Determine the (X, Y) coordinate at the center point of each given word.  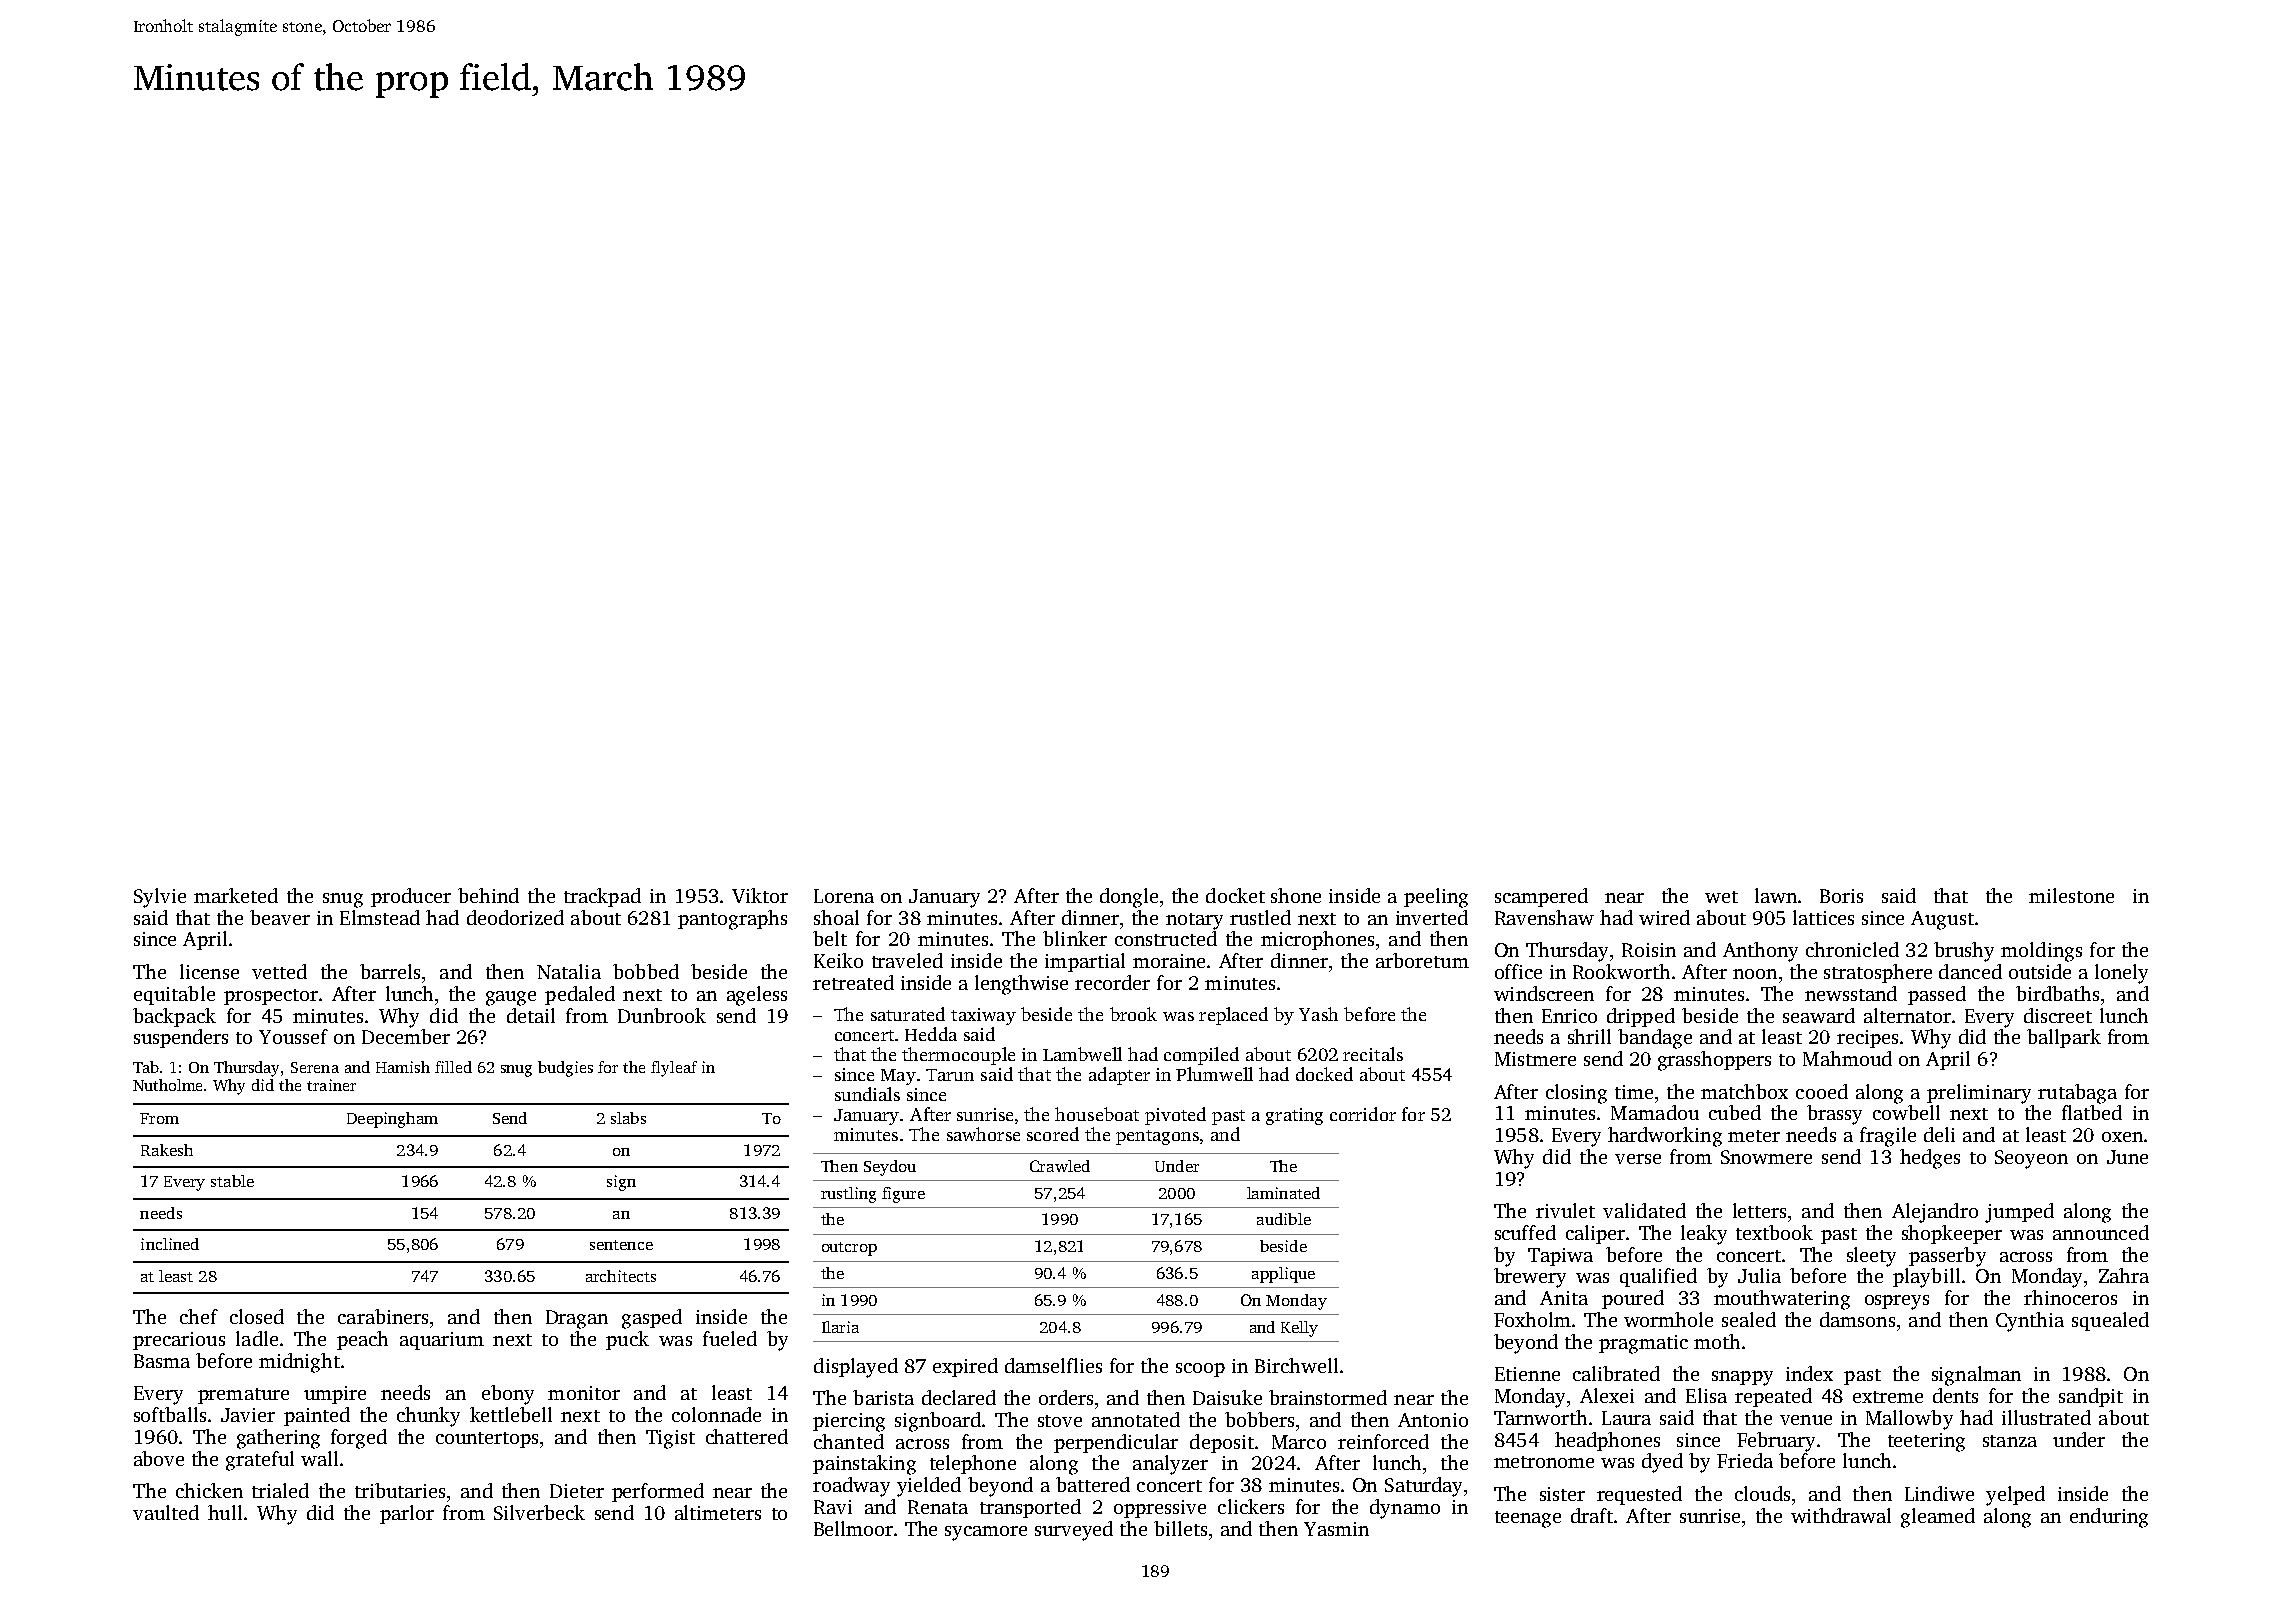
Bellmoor (854, 1528)
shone (1296, 895)
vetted (279, 971)
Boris (1841, 896)
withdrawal (1841, 1515)
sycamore (986, 1533)
